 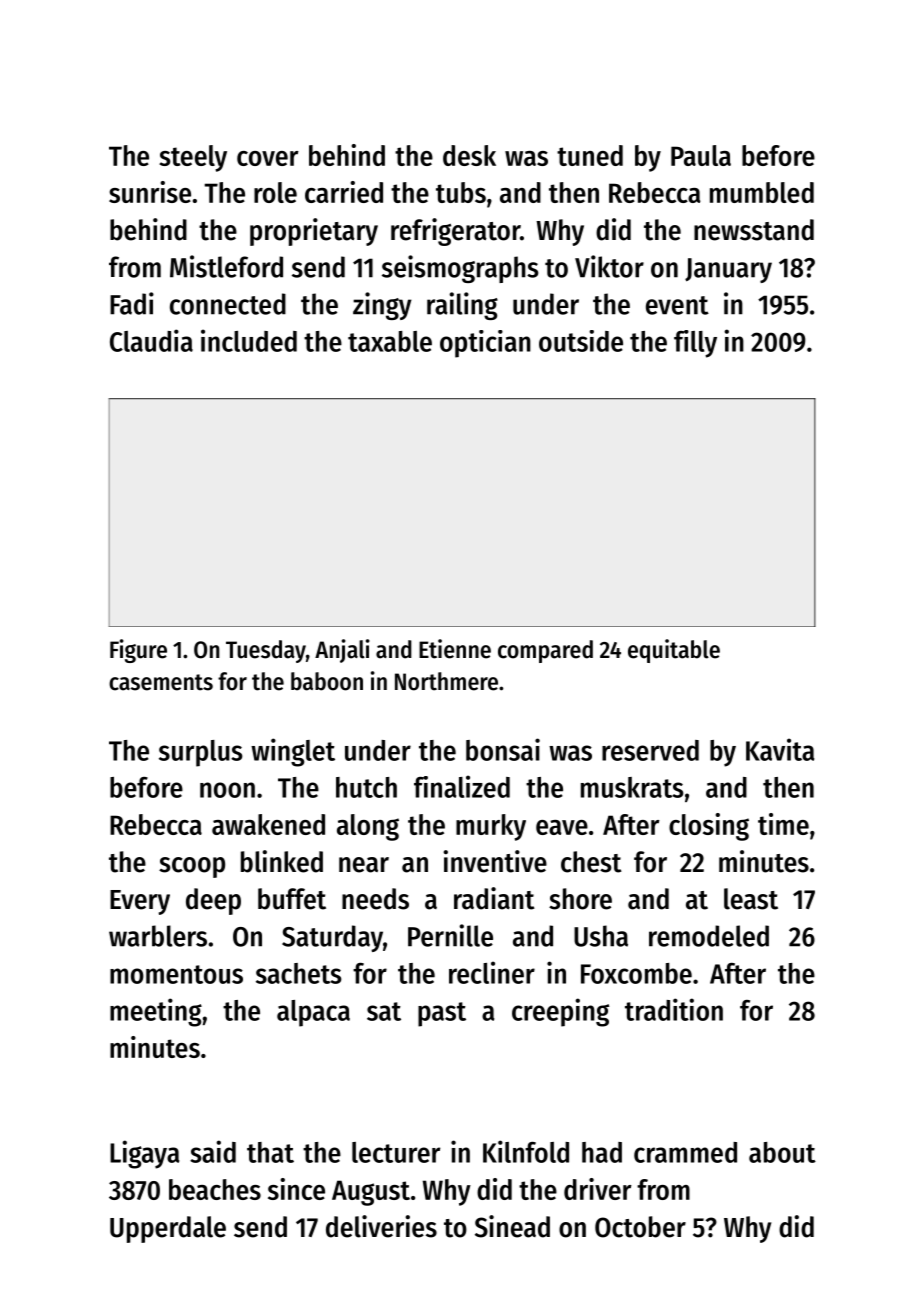 I want to click on Sinead, so click(x=512, y=1226).
